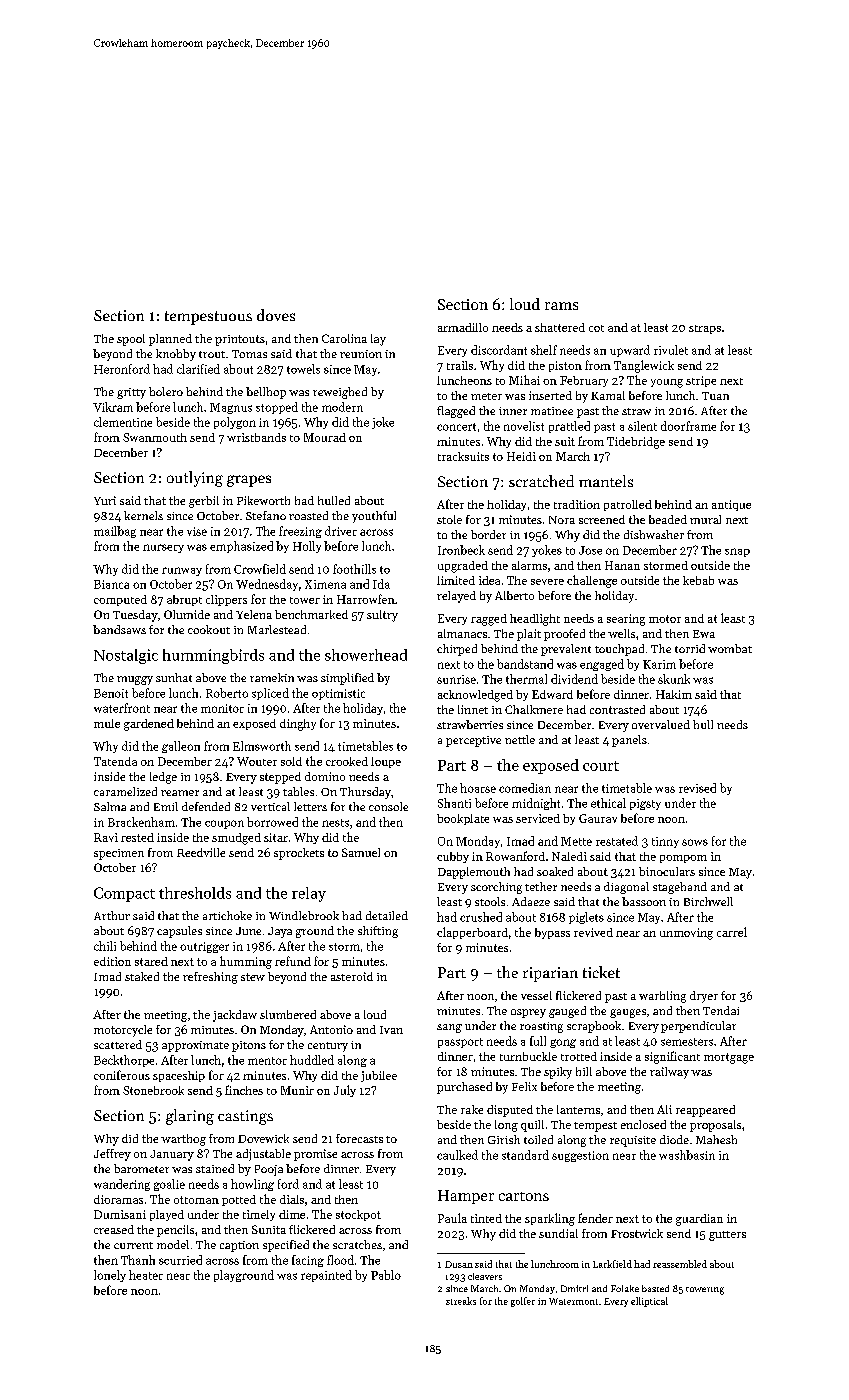 The image size is (849, 1400). I want to click on unmoving, so click(686, 934).
